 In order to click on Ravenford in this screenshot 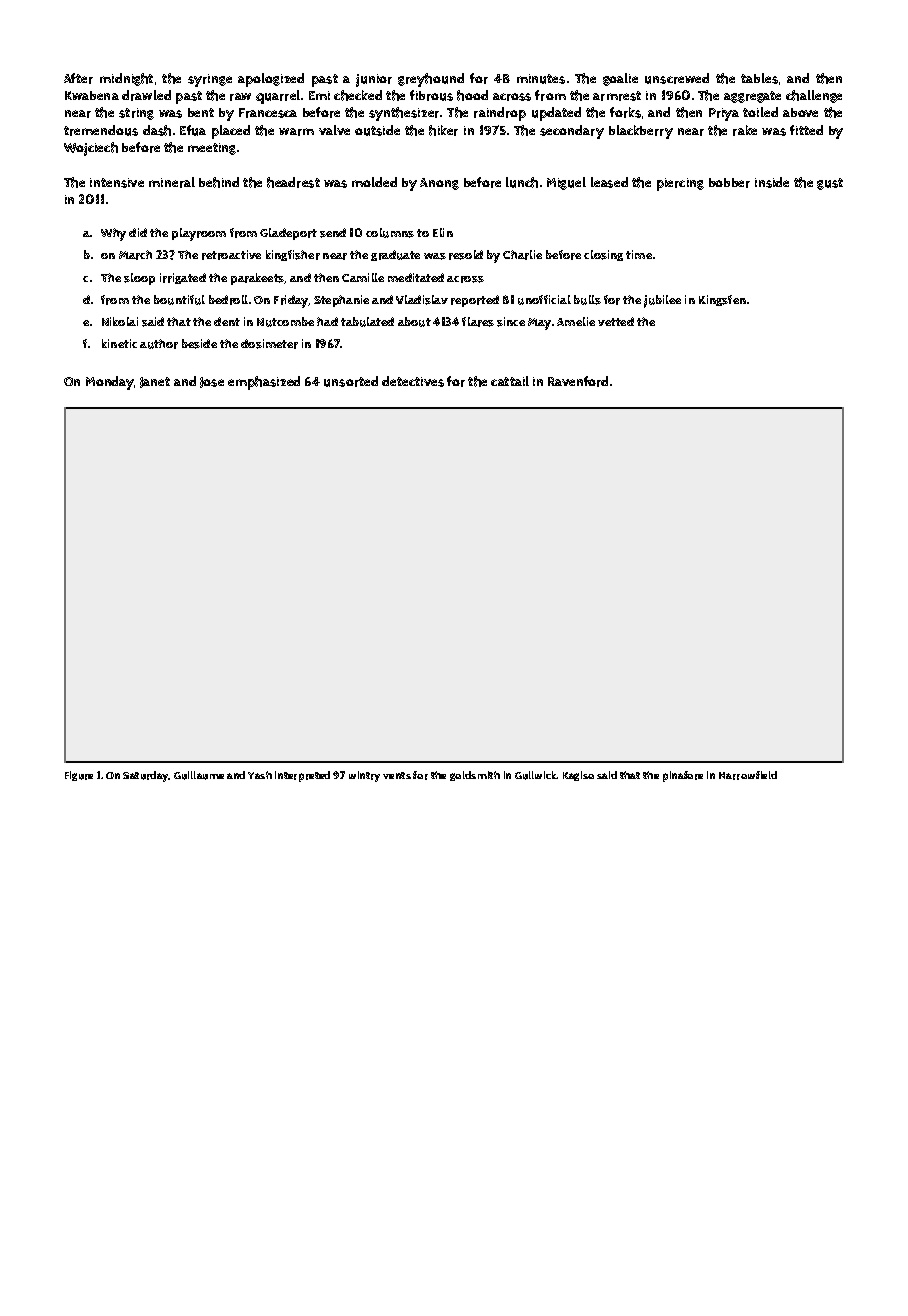, I will do `click(578, 381)`.
